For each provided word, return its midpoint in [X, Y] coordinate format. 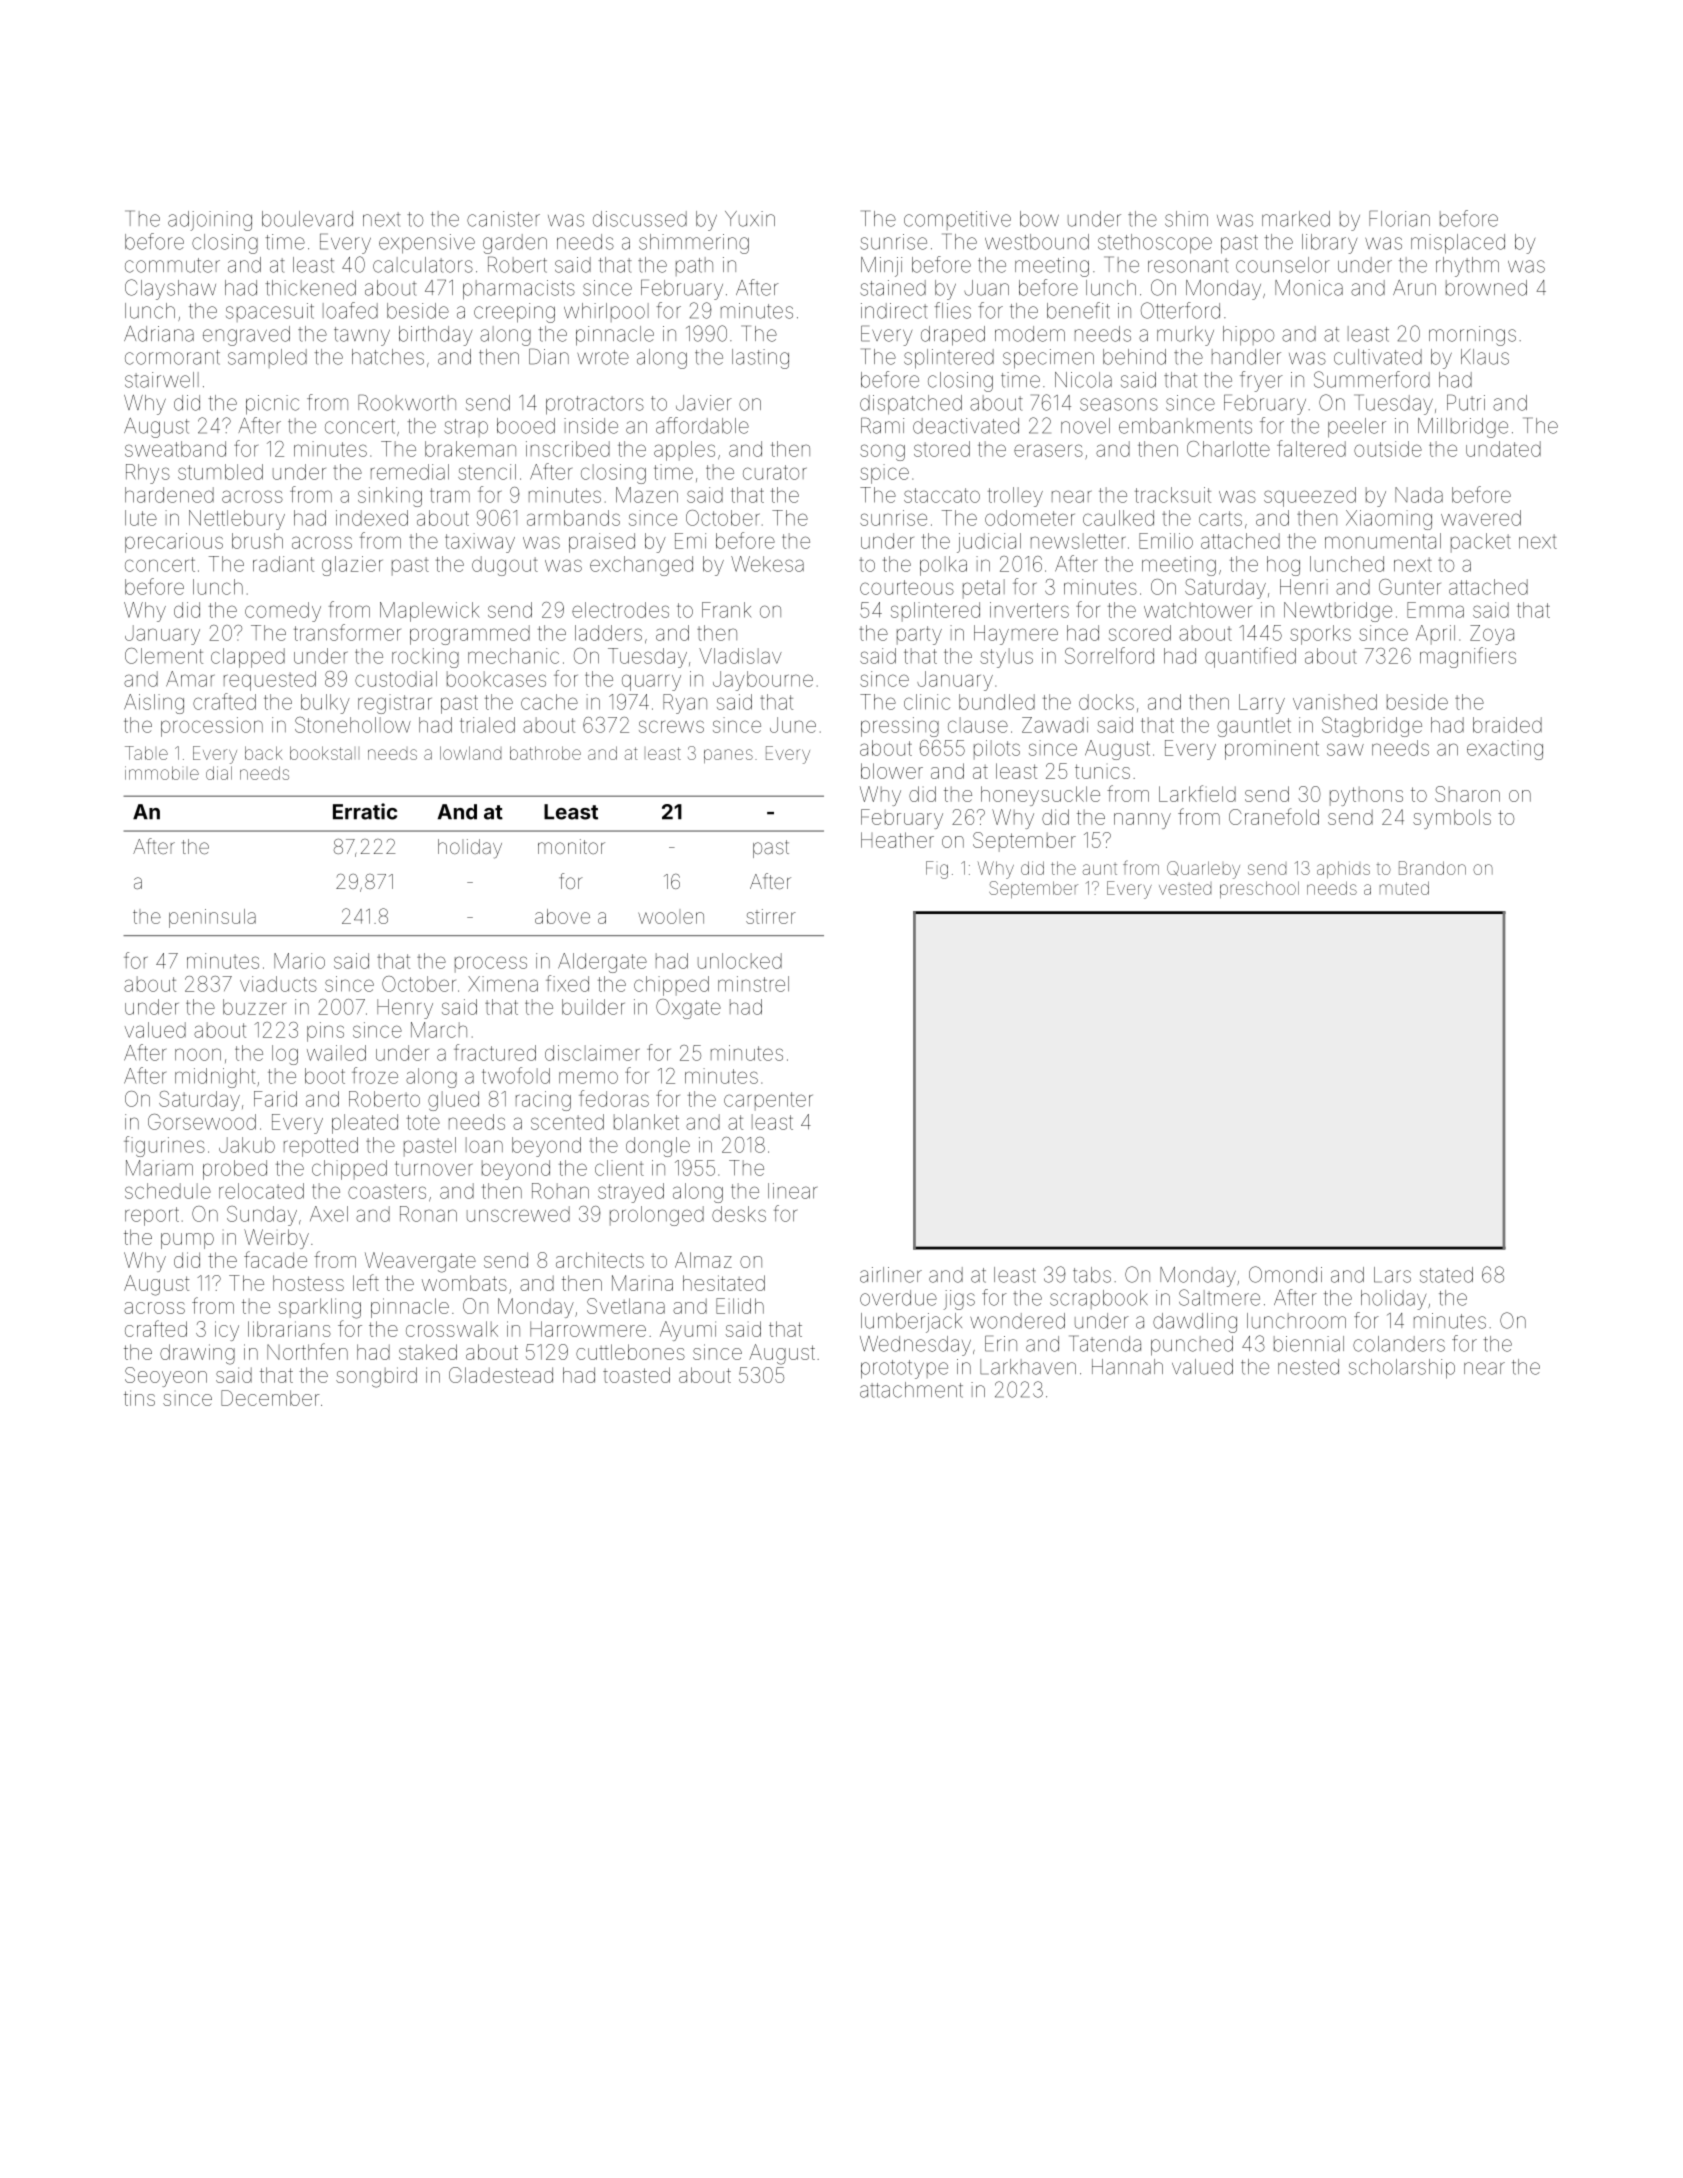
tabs [1092, 1275]
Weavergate [420, 1262]
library [1329, 244]
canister [503, 219]
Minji [881, 267]
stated [1446, 1275]
